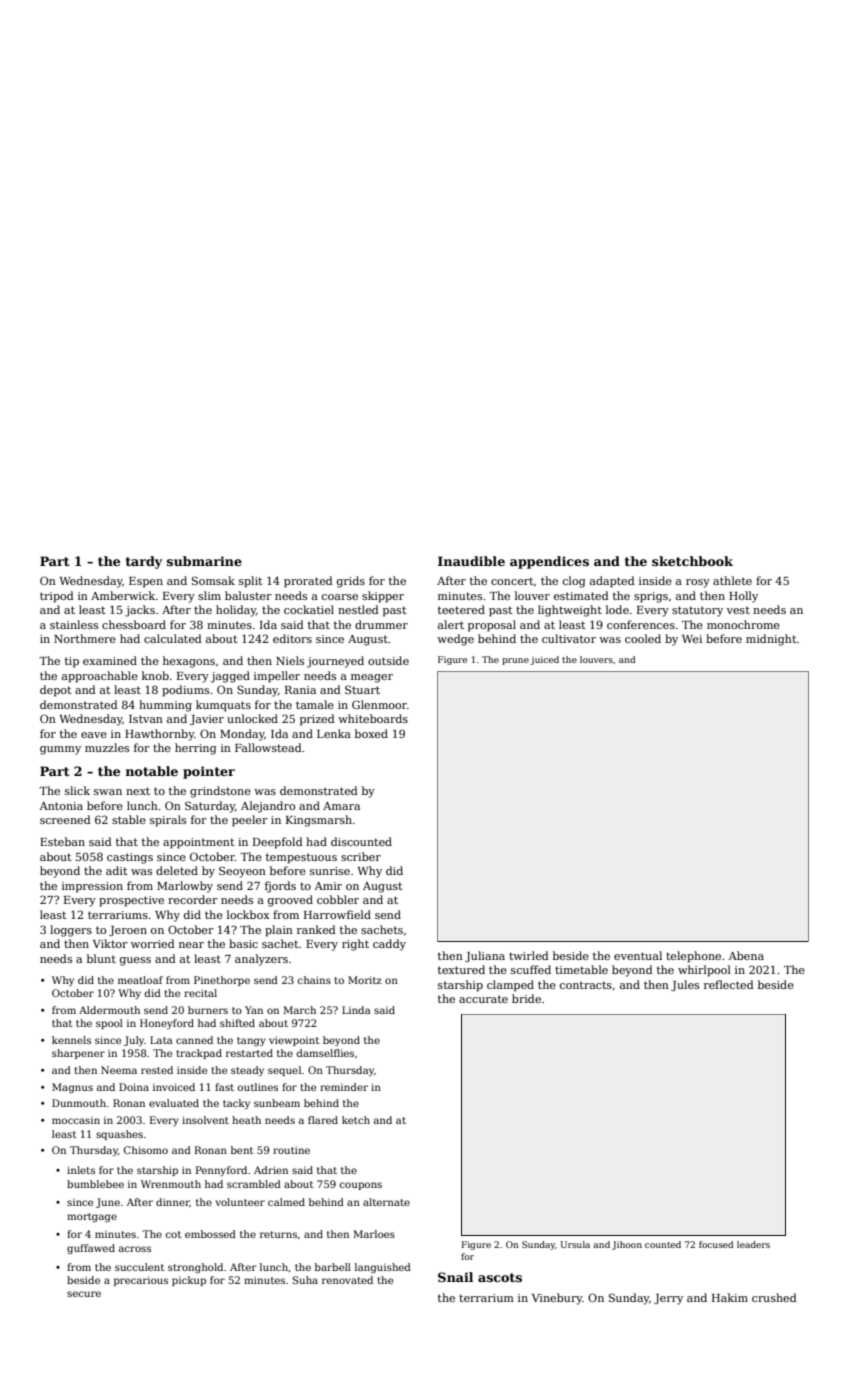 Image resolution: width=849 pixels, height=1400 pixels. I want to click on eventual, so click(638, 955).
